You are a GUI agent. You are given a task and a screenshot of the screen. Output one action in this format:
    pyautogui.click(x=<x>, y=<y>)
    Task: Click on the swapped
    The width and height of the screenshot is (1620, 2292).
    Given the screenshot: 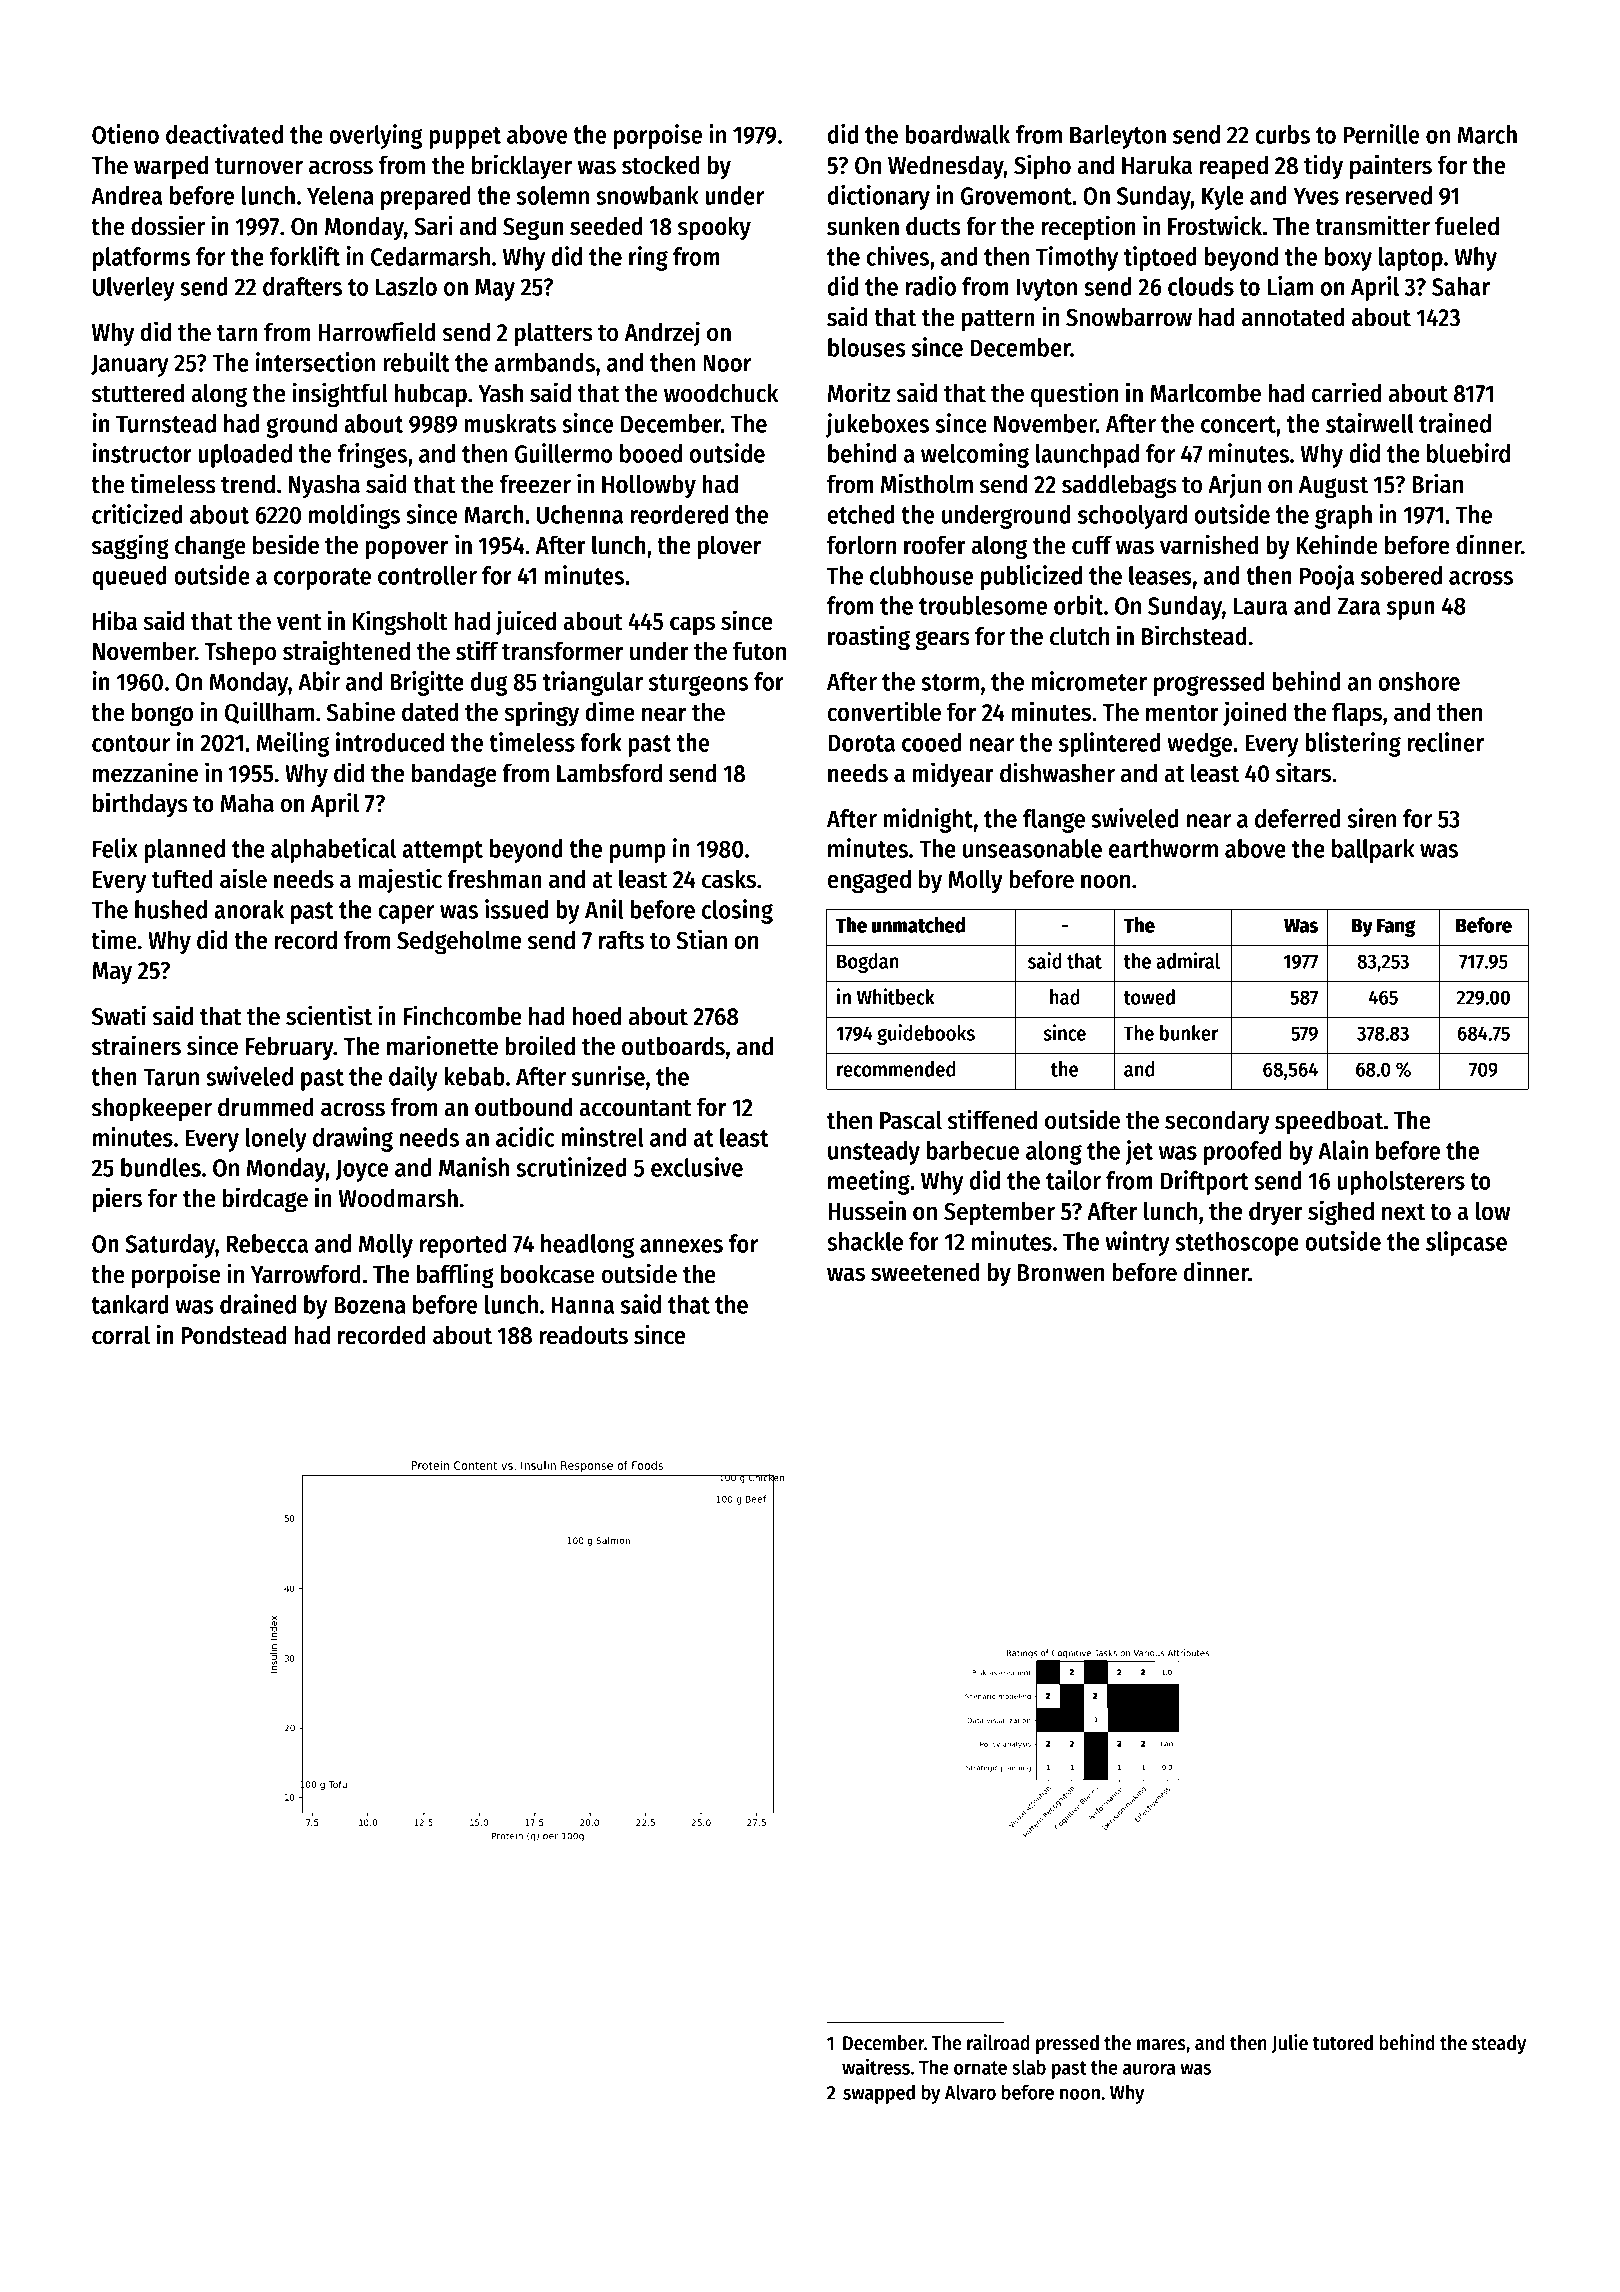 What is the action you would take?
    pyautogui.click(x=879, y=2094)
